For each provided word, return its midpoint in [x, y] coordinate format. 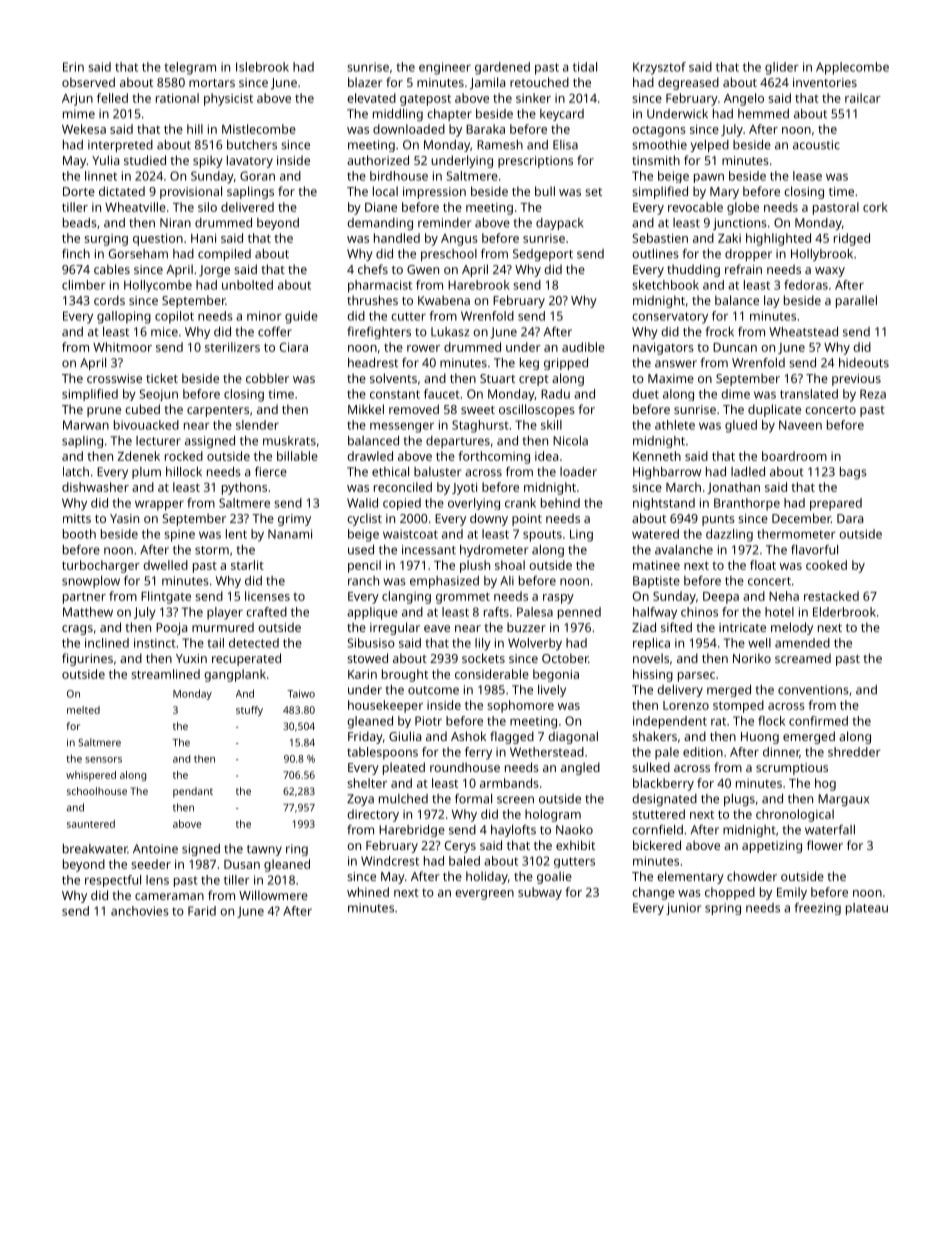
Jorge [214, 271]
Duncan [735, 347]
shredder [854, 752]
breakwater [95, 849]
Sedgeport [543, 255]
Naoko [574, 830]
